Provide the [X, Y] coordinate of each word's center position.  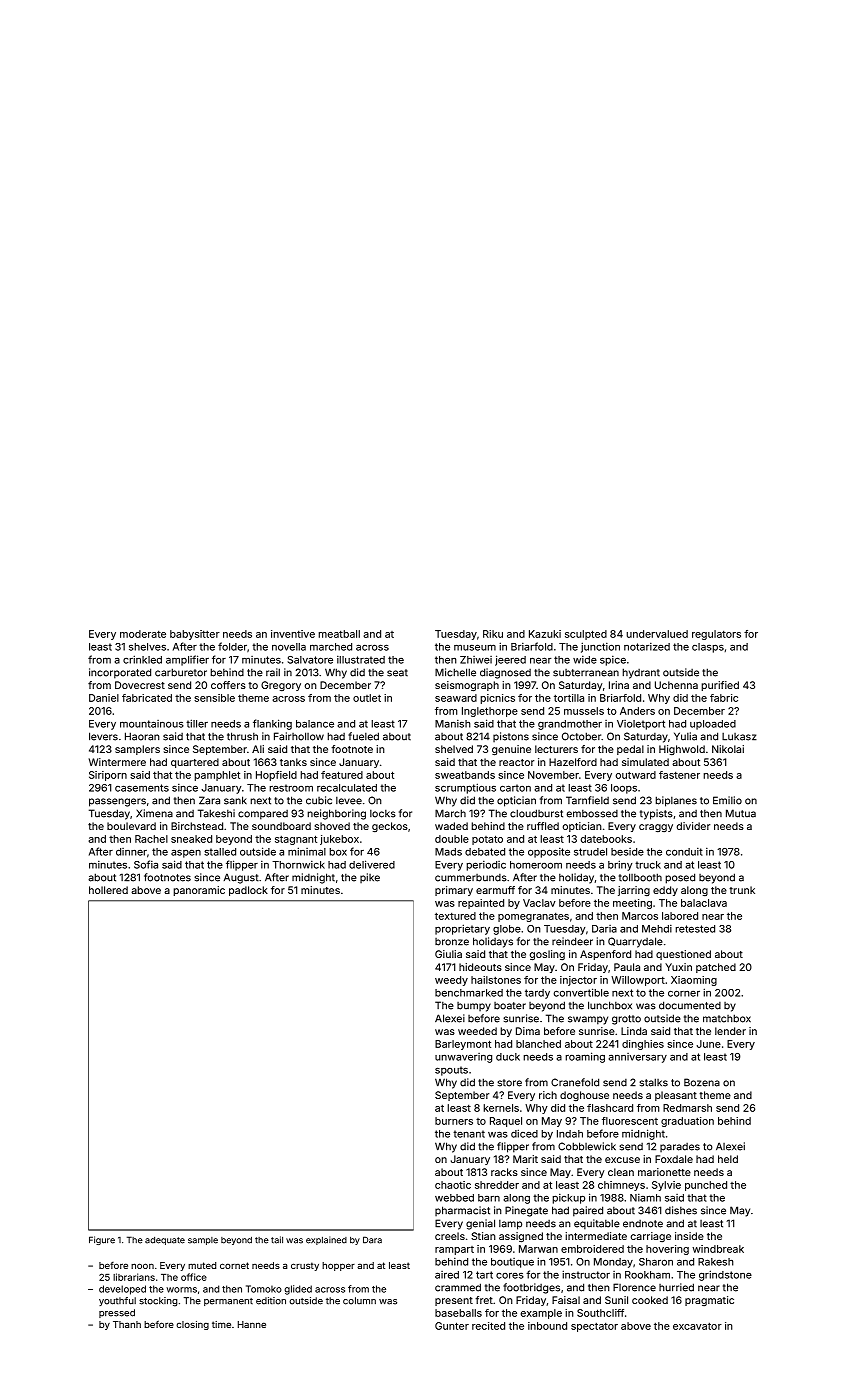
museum [475, 647]
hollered [108, 890]
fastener [679, 775]
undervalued [657, 634]
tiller [197, 723]
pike [370, 878]
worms [181, 1290]
